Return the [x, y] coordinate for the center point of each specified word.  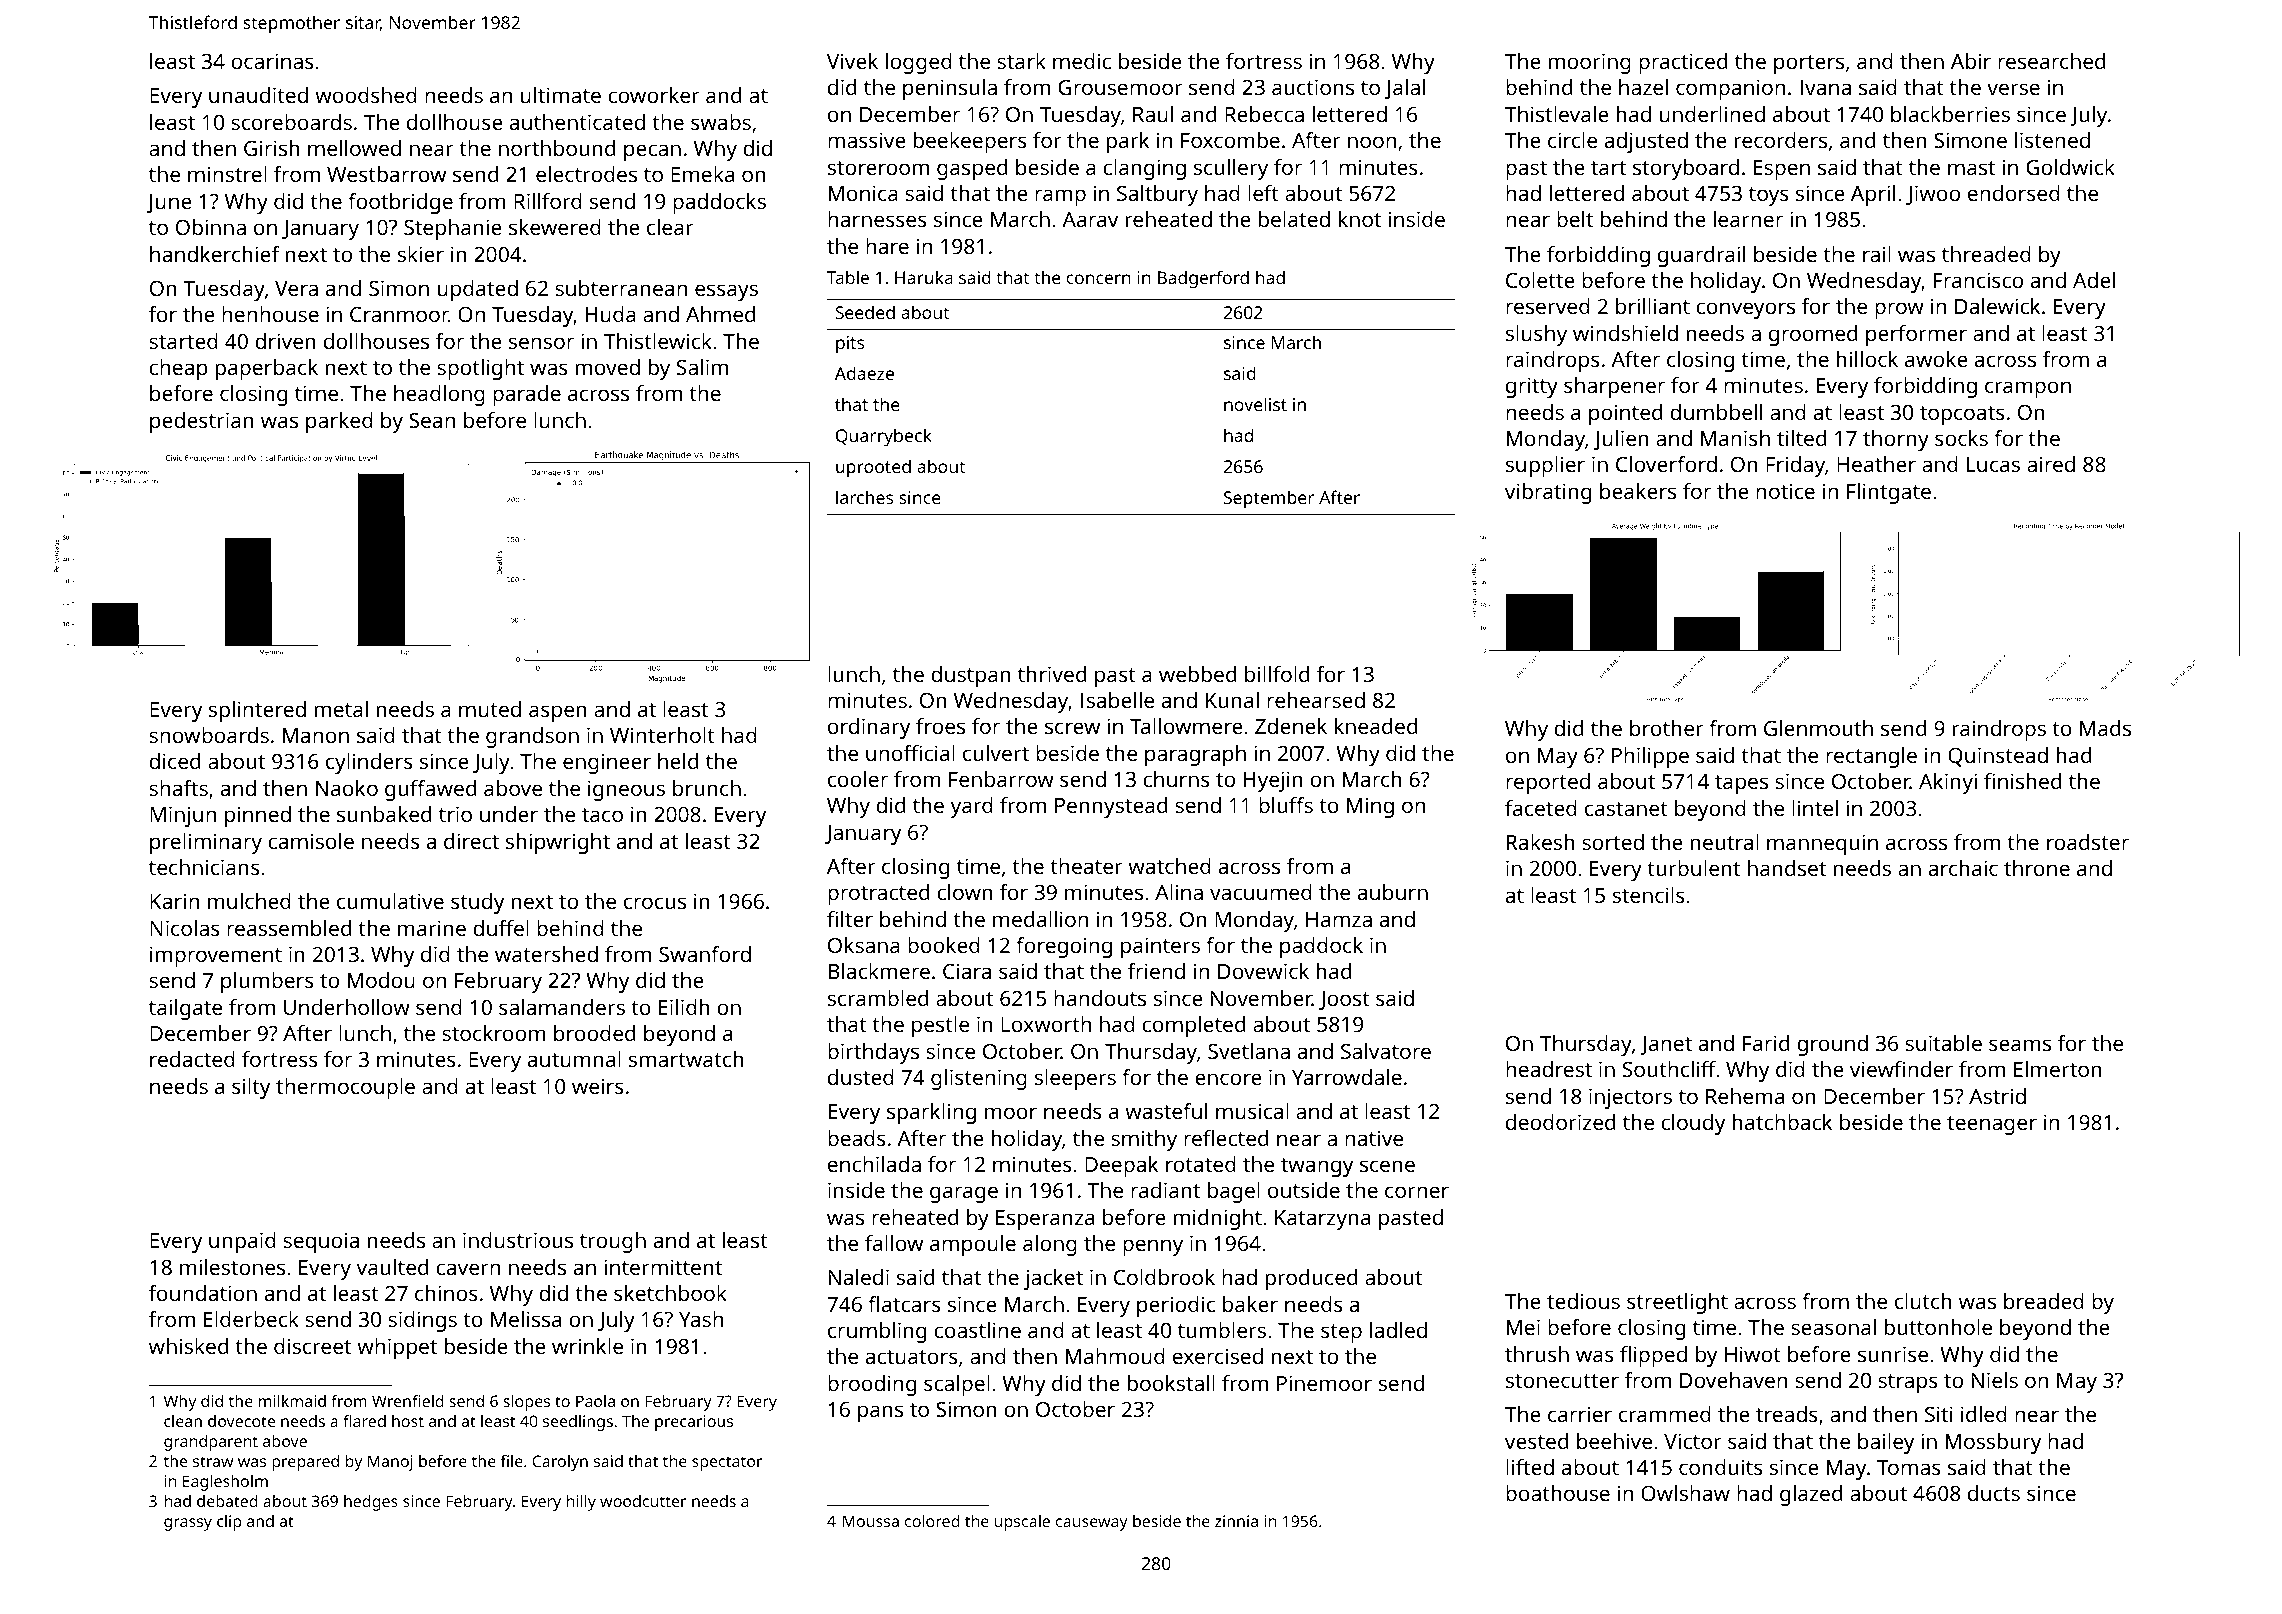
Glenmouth [1818, 728]
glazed [1811, 1495]
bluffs [1286, 805]
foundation [203, 1293]
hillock [1867, 359]
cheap [178, 369]
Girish [272, 148]
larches [864, 497]
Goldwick [2070, 167]
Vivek [852, 61]
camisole [311, 841]
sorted [1613, 842]
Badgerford [1203, 279]
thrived [1052, 674]
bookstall [1171, 1383]
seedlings [578, 1423]
